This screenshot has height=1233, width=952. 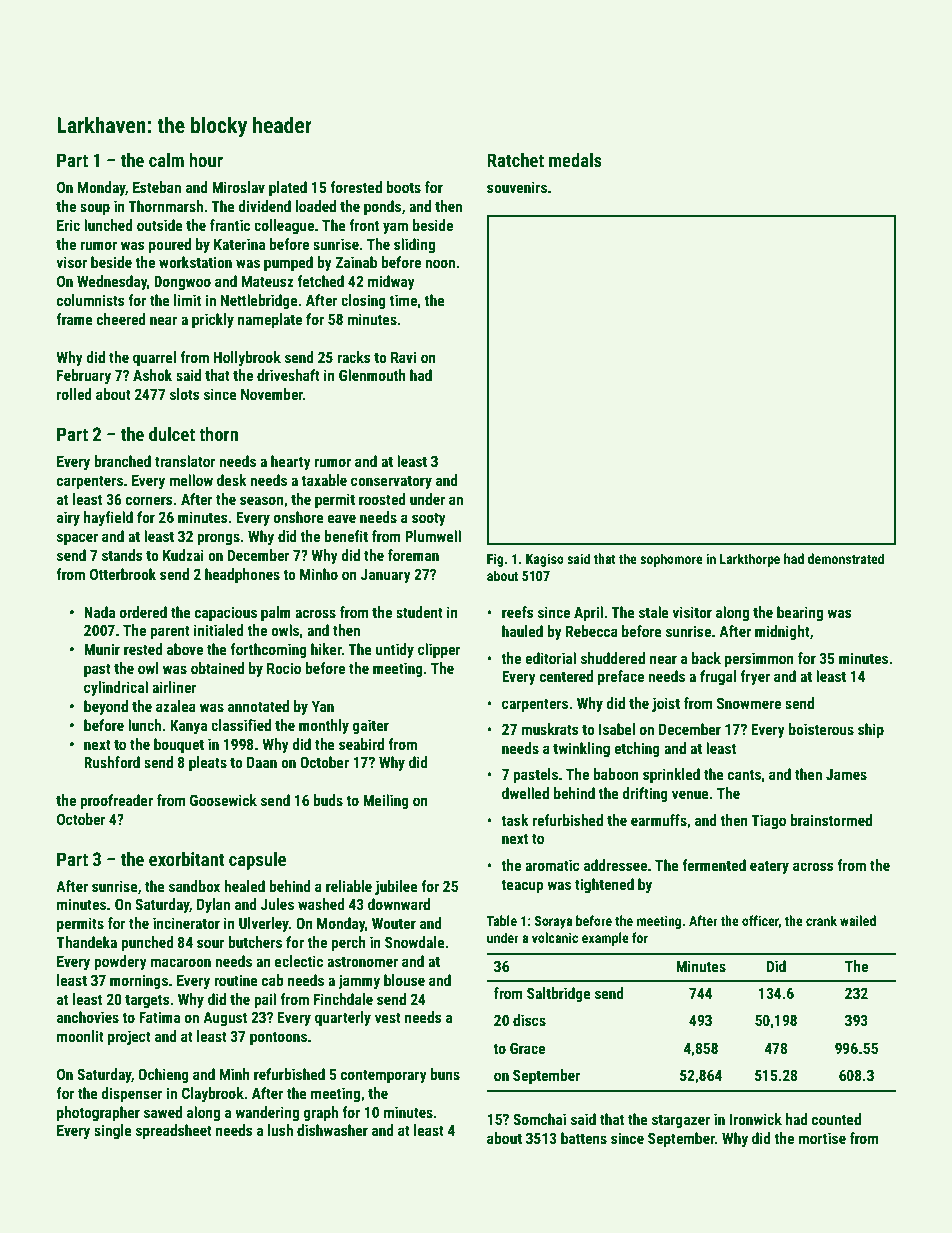 I want to click on noon, so click(x=440, y=263).
